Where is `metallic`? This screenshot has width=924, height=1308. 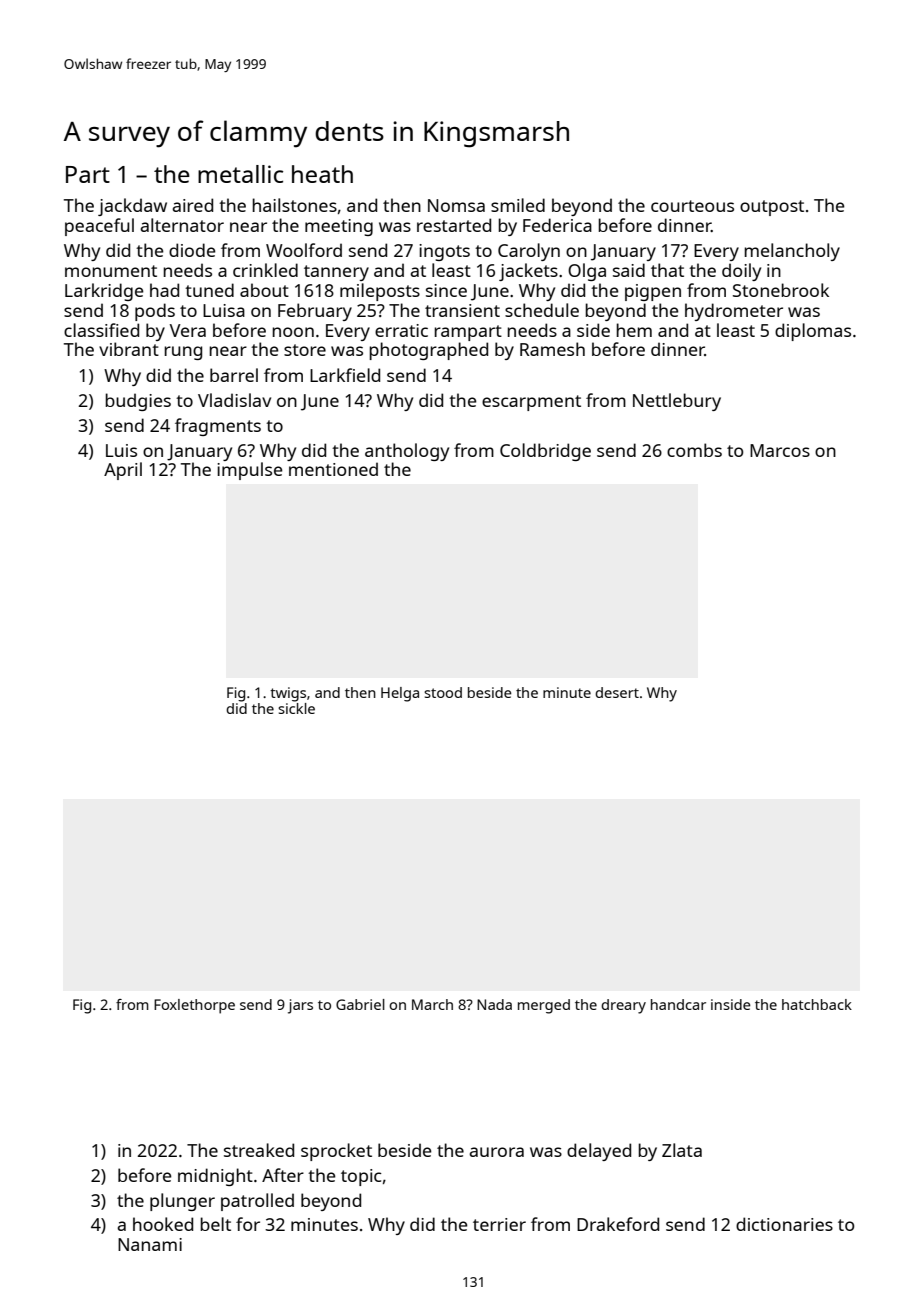 metallic is located at coordinates (240, 174).
